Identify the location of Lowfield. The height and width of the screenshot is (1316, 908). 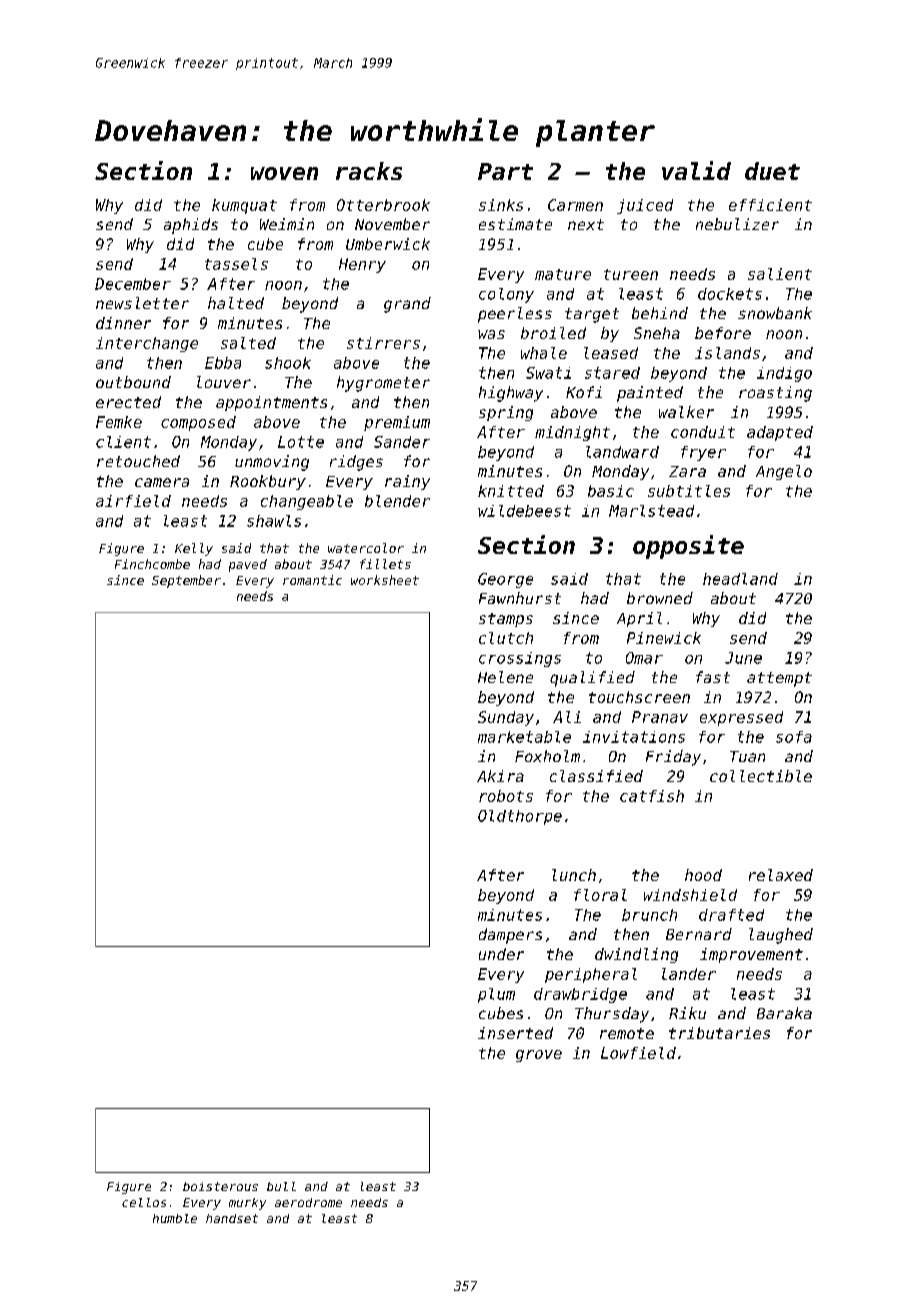
(638, 1053).
